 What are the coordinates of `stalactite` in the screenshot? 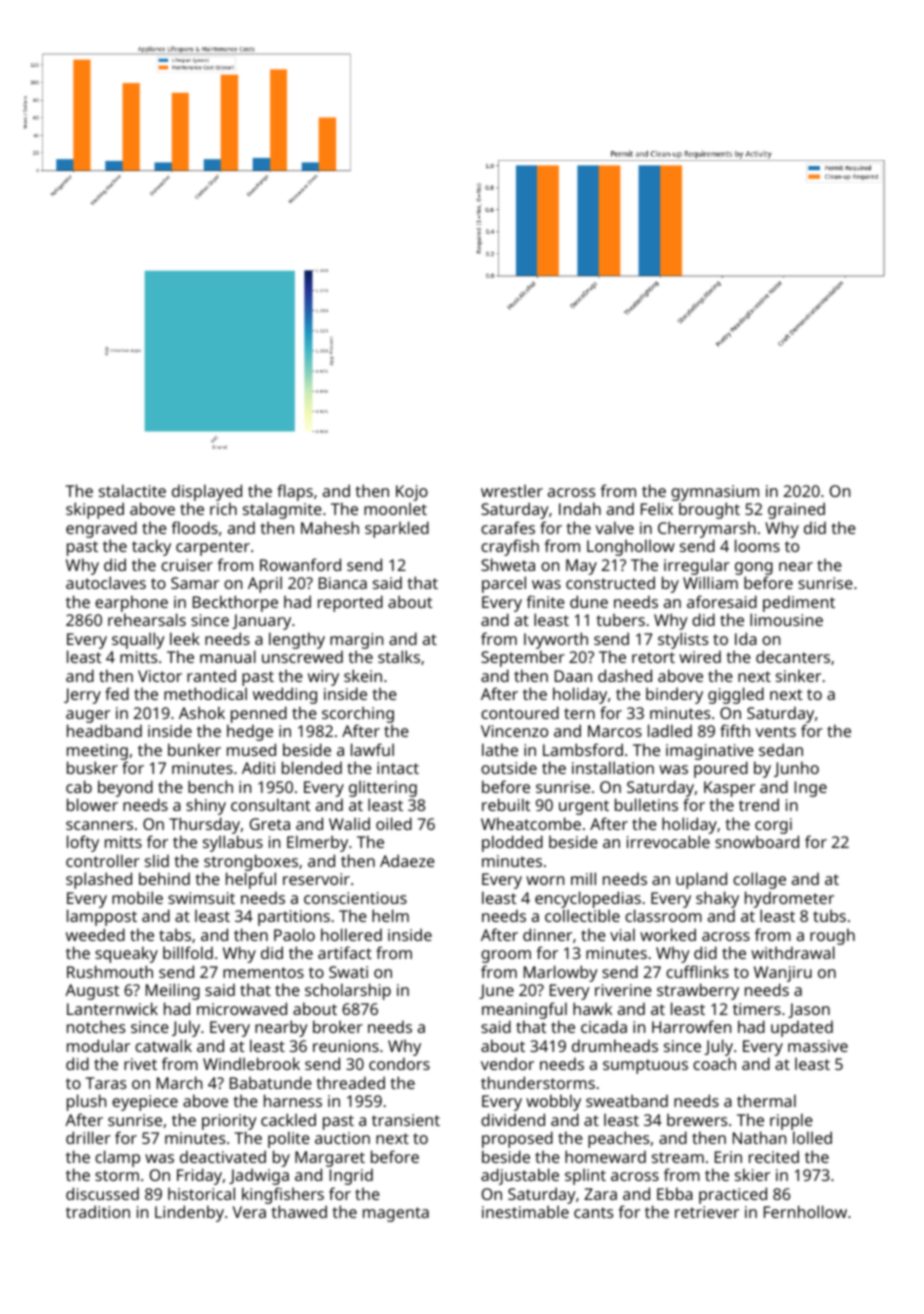 It's located at (132, 490).
